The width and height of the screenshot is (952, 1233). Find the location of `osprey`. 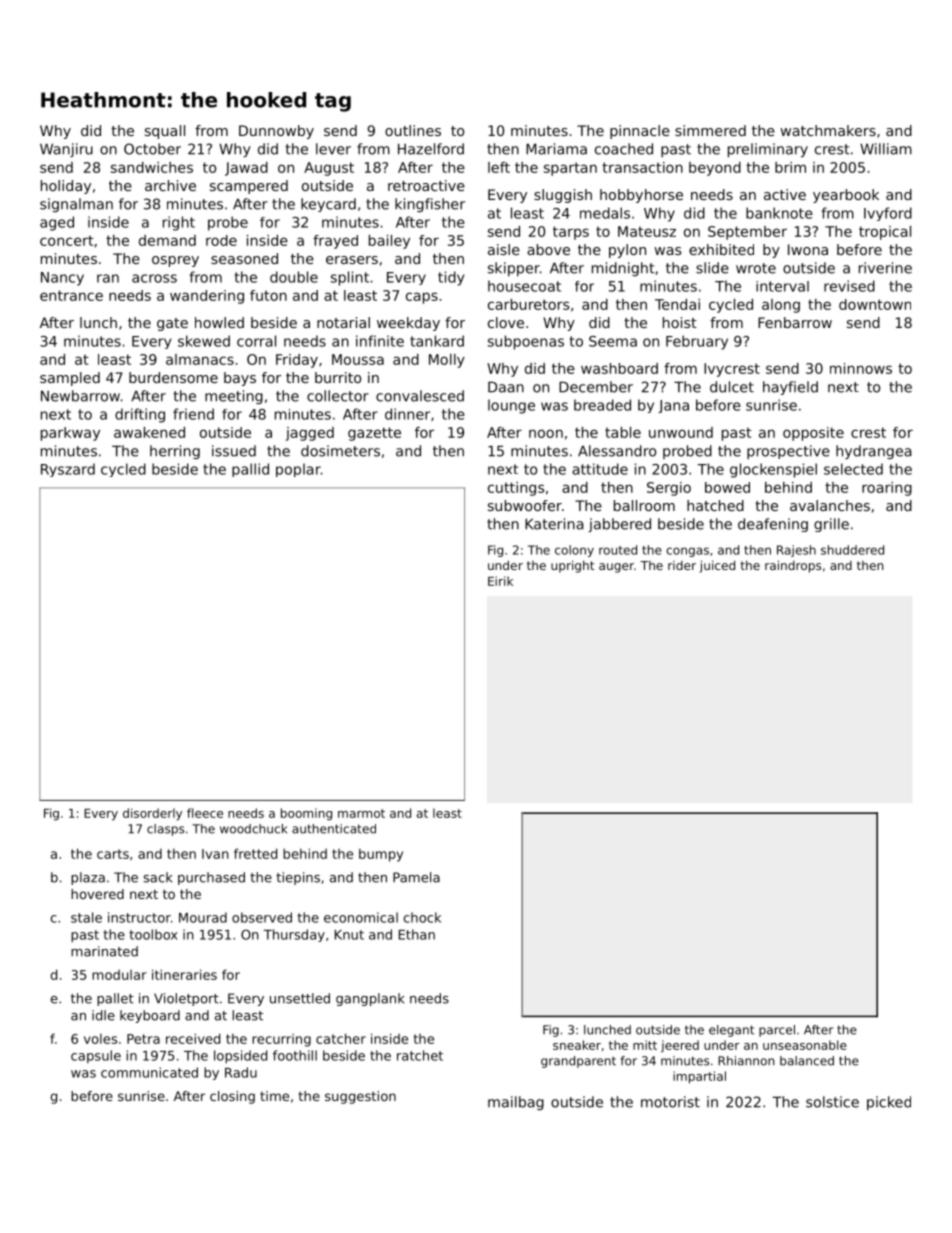

osprey is located at coordinates (175, 261).
